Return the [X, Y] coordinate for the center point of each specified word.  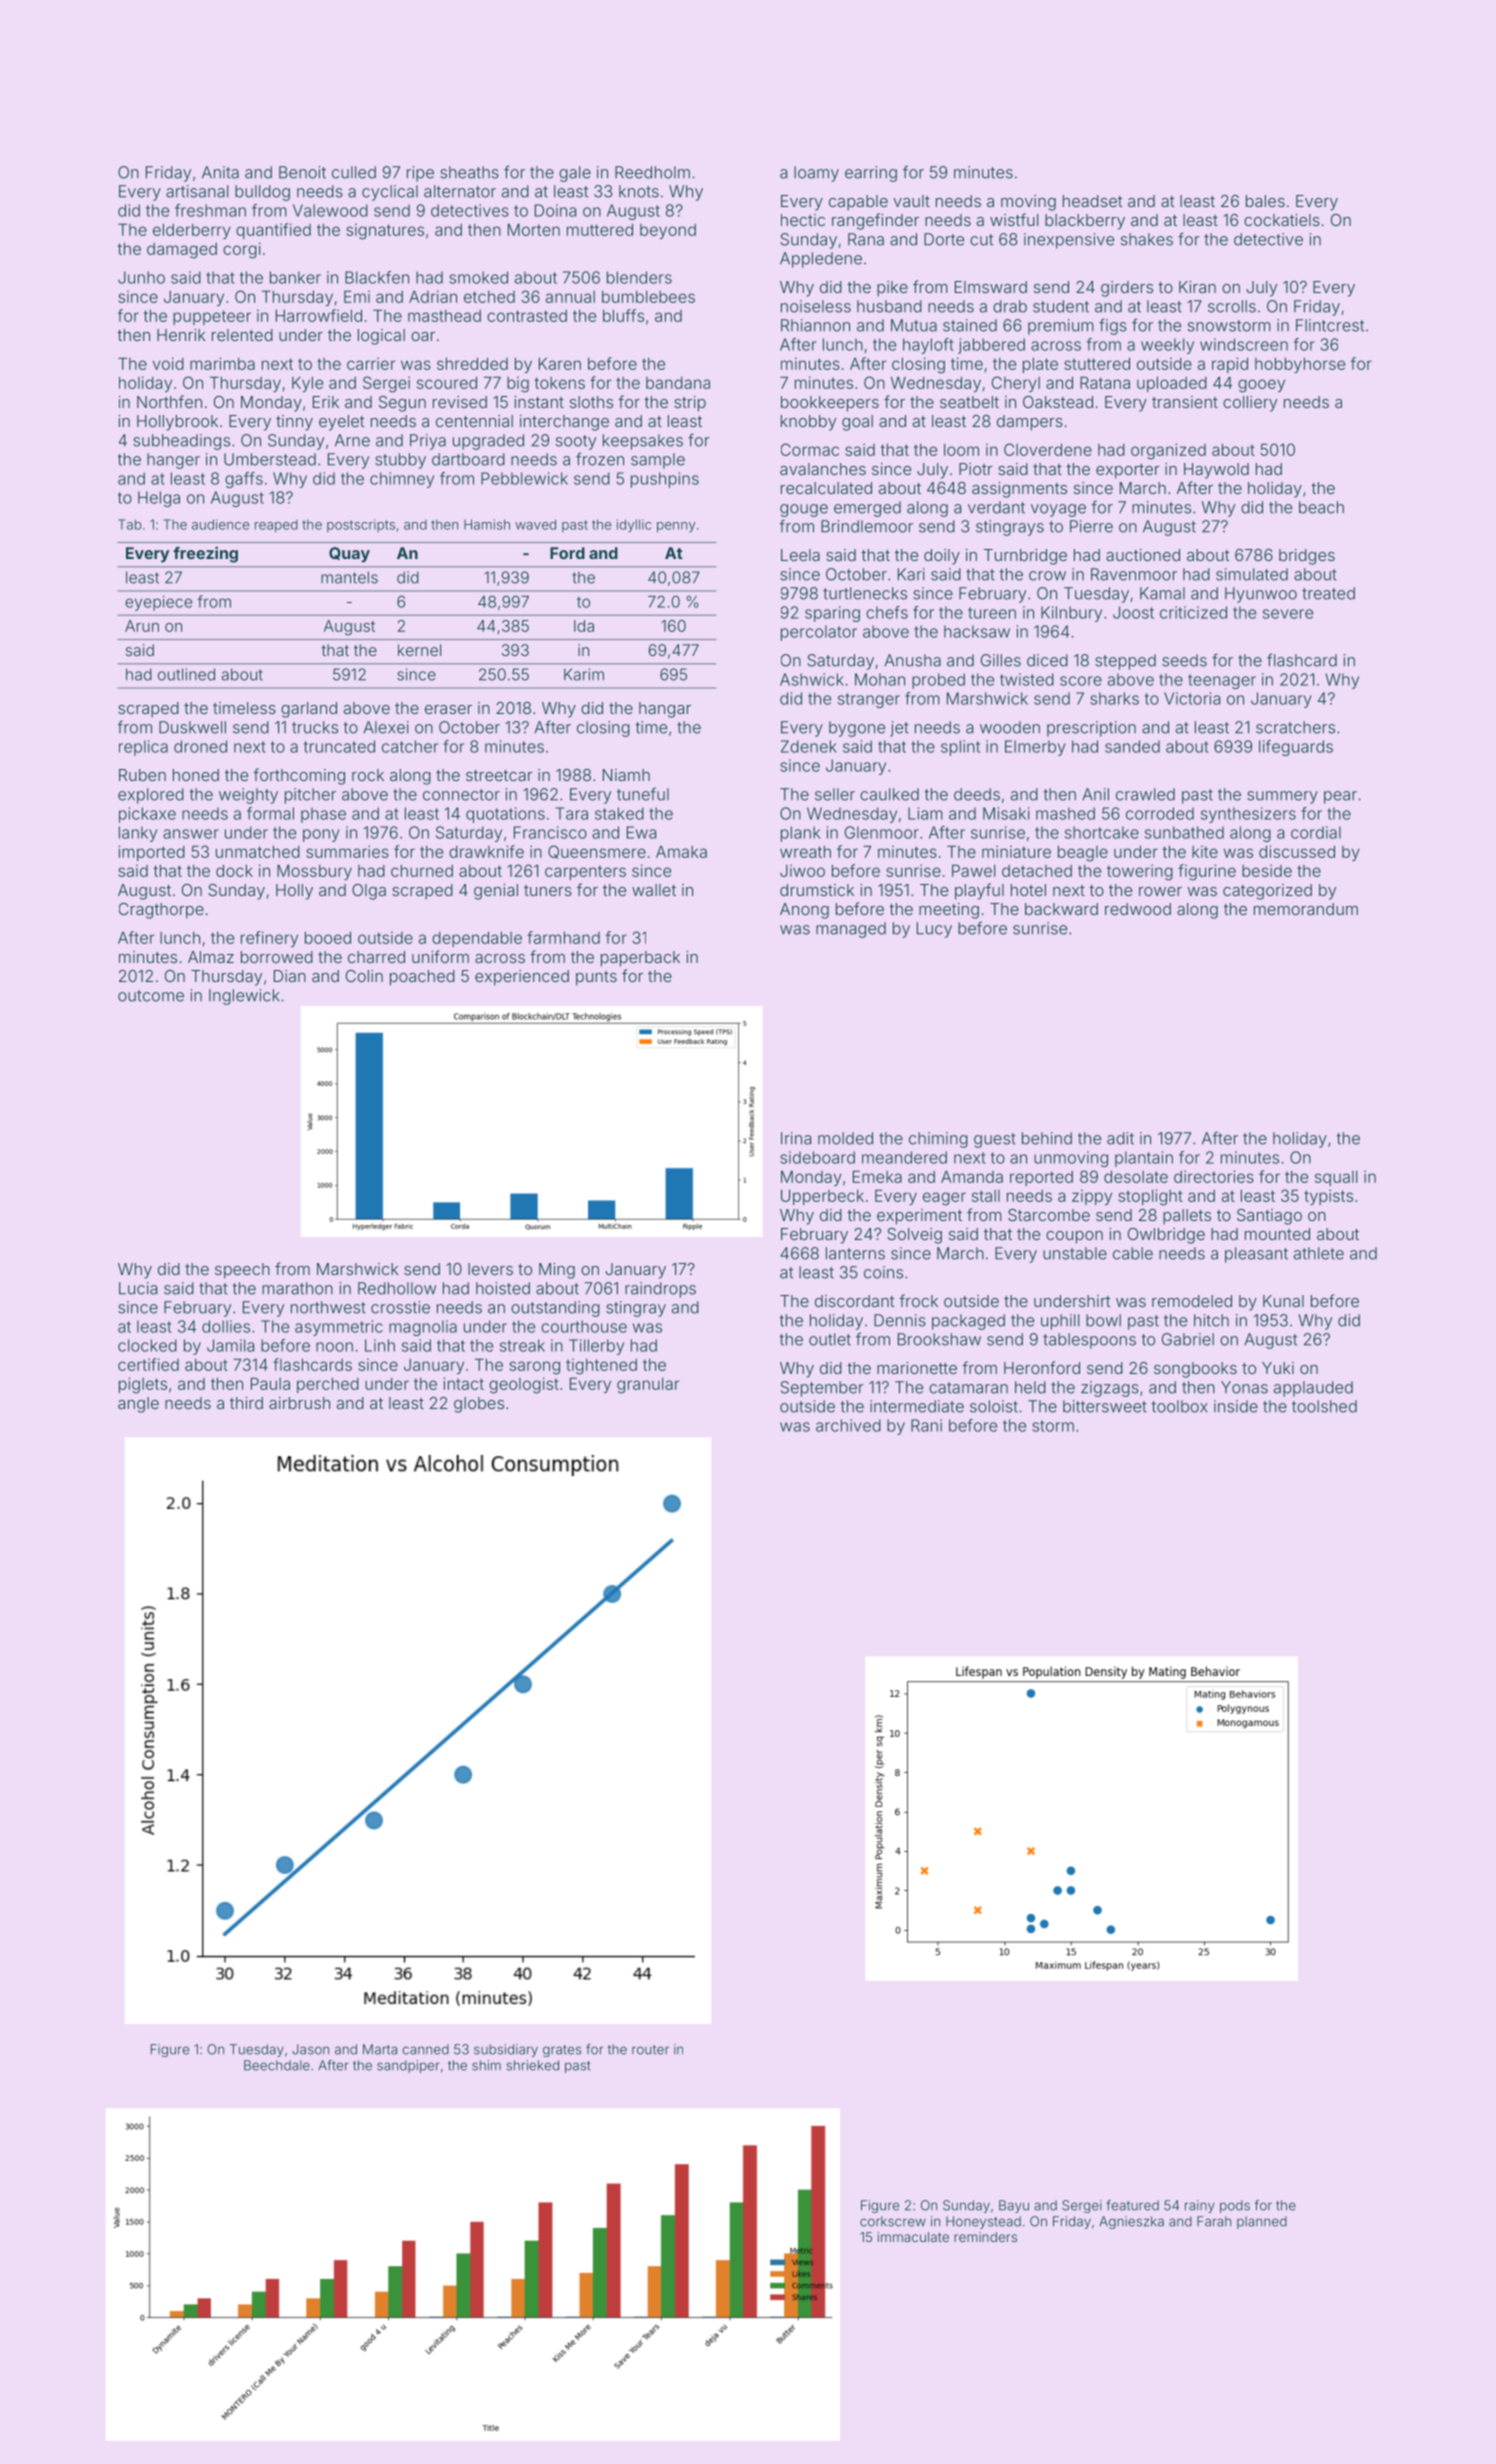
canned [426, 2049]
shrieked [533, 2065]
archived [848, 1425]
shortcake [1102, 832]
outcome [151, 996]
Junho [141, 277]
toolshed [1324, 1406]
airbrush [299, 1403]
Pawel [973, 871]
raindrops [660, 1290]
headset [1092, 201]
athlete [1319, 1253]
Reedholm [652, 172]
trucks [315, 727]
